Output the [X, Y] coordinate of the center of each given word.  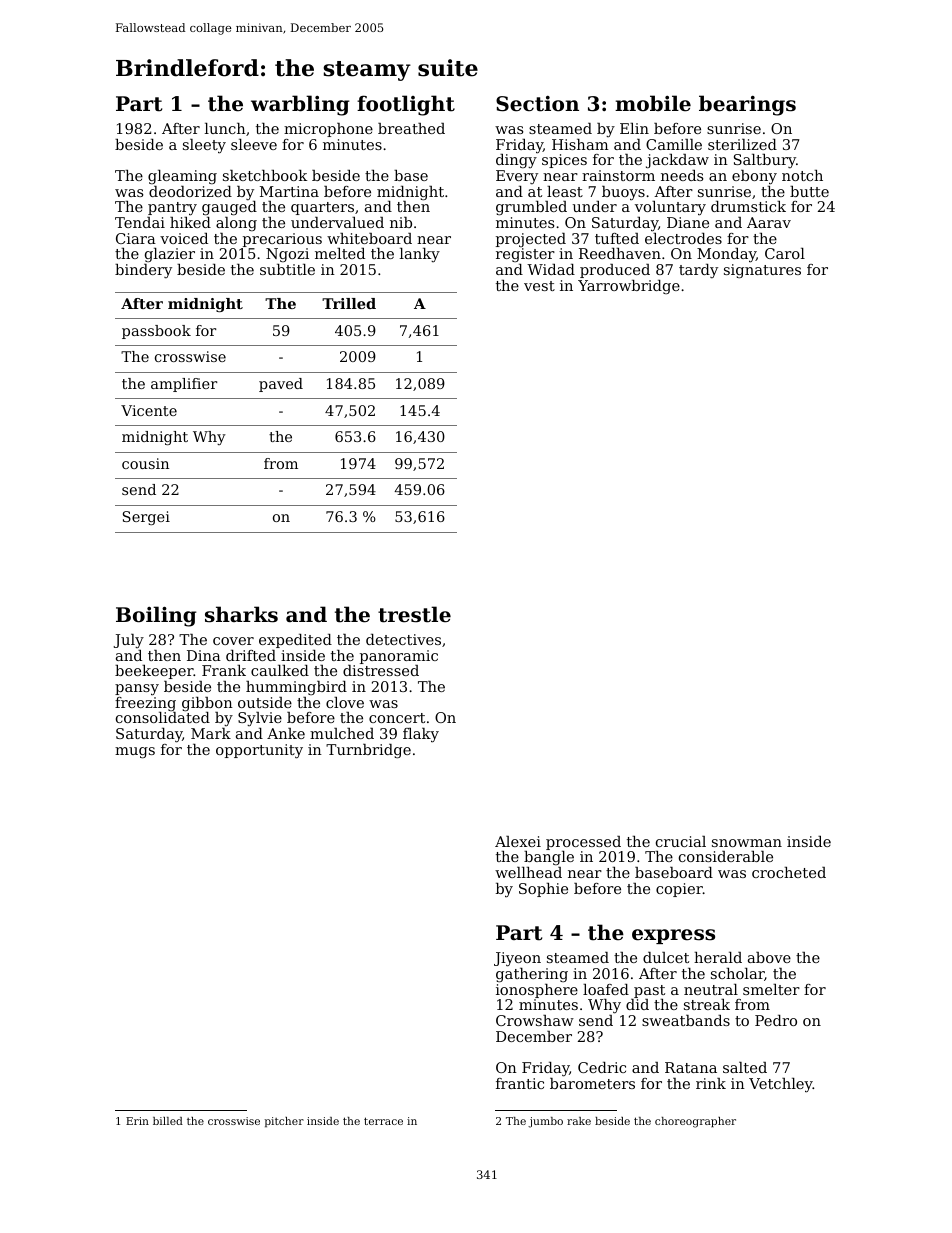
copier [679, 890]
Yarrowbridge [629, 287]
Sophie [543, 890]
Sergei [146, 518]
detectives [403, 639]
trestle [414, 614]
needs [682, 175]
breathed [411, 128]
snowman [747, 843]
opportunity [259, 751]
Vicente [149, 410]
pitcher [284, 1122]
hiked [190, 222]
